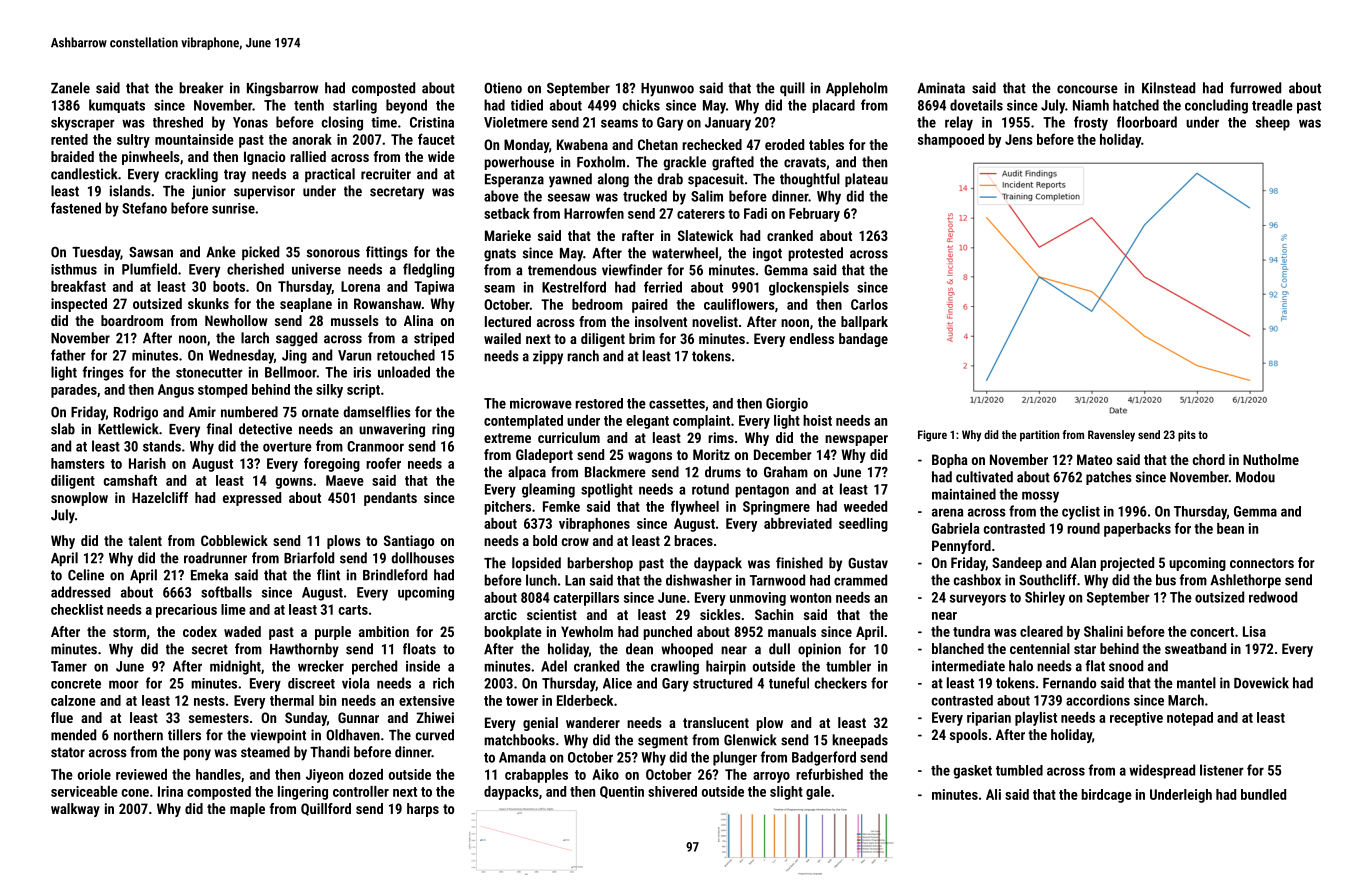 This screenshot has width=1372, height=887. What do you see at coordinates (70, 88) in the screenshot?
I see `Zanele` at bounding box center [70, 88].
